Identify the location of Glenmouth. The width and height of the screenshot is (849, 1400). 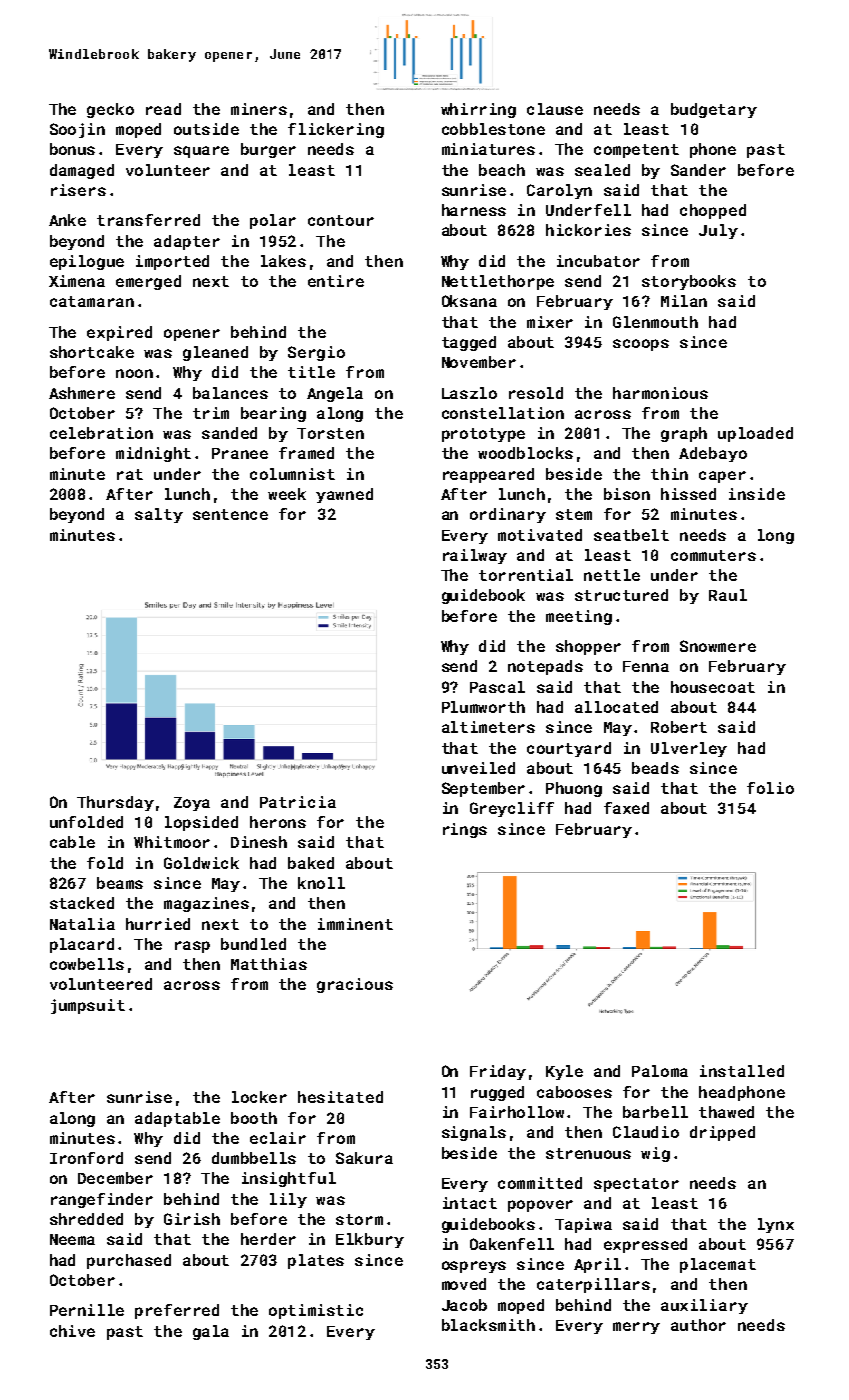
(655, 322).
